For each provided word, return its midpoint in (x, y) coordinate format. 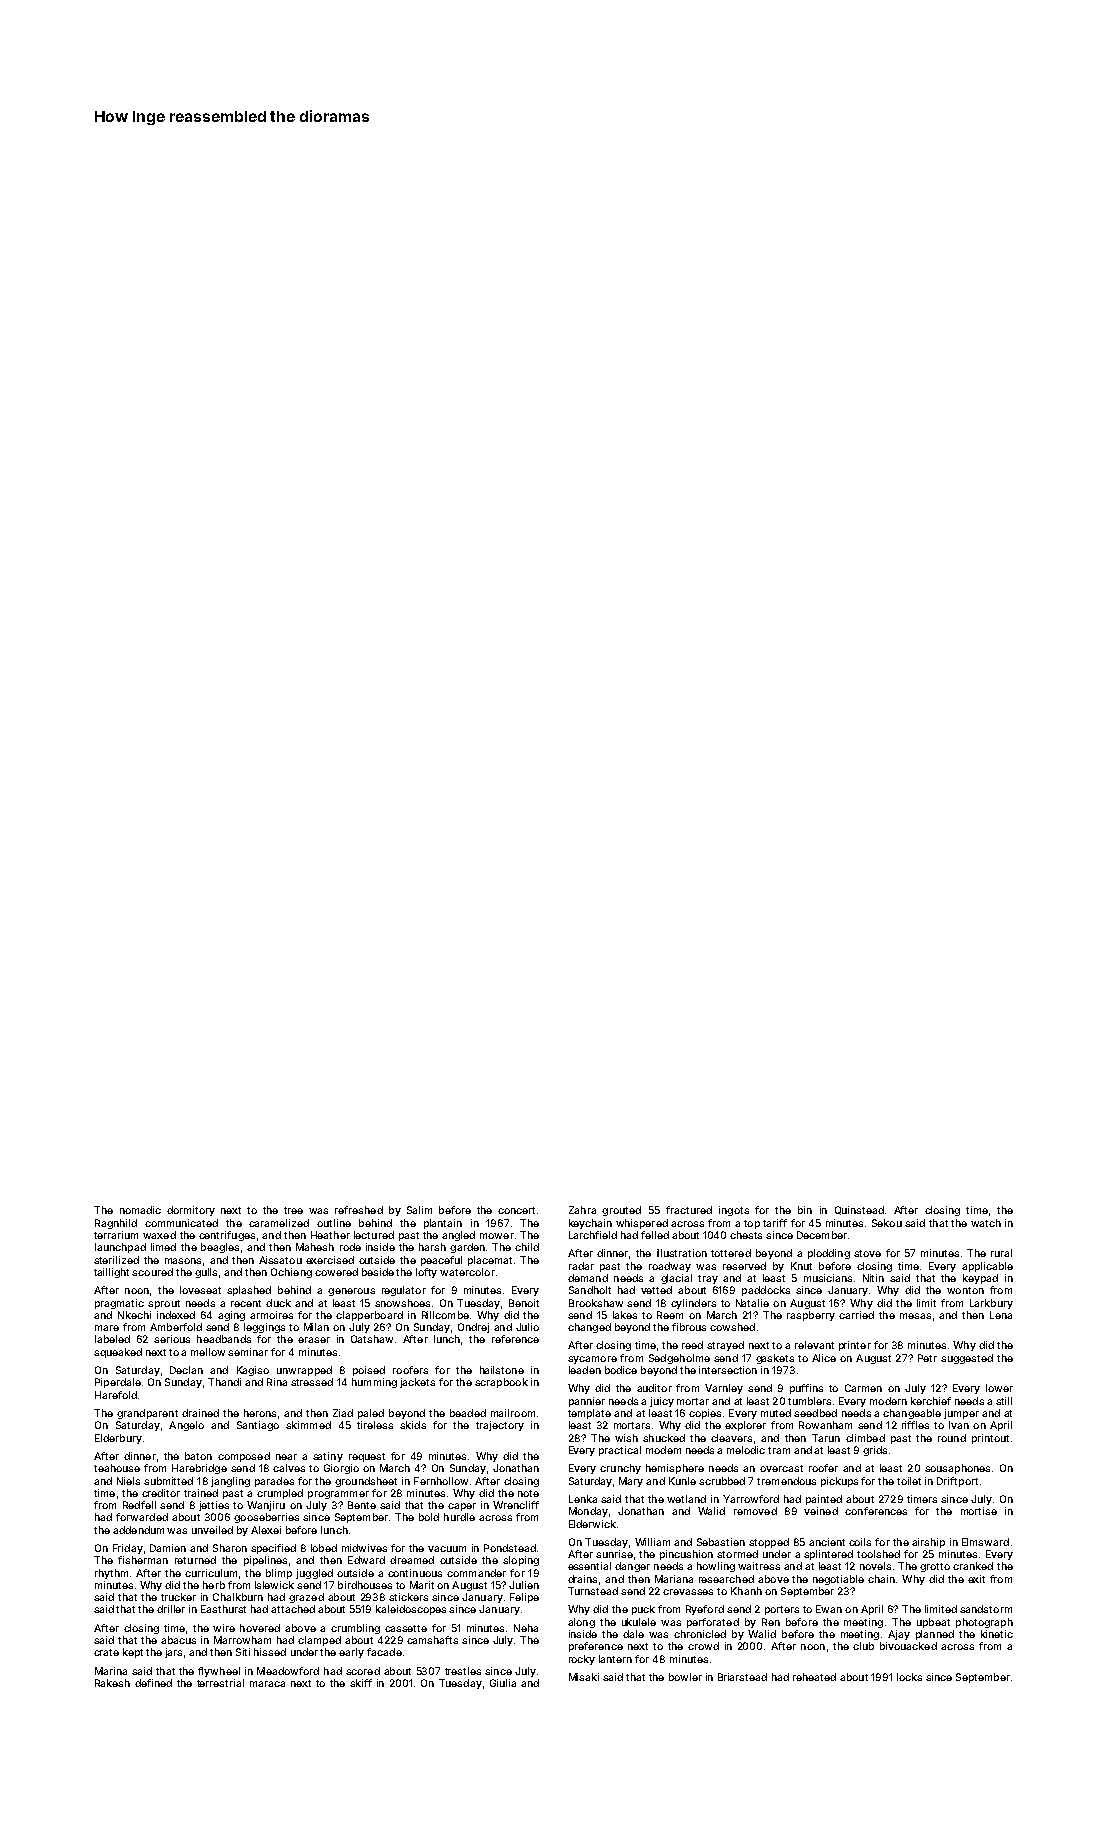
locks (909, 1677)
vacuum (447, 1549)
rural (1001, 1253)
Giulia (503, 1683)
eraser (314, 1340)
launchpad (120, 1248)
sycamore (592, 1360)
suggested (967, 1359)
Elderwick (592, 1524)
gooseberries (266, 1518)
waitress (759, 1566)
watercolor (467, 1272)
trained (201, 1493)
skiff (361, 1683)
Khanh (746, 1591)
